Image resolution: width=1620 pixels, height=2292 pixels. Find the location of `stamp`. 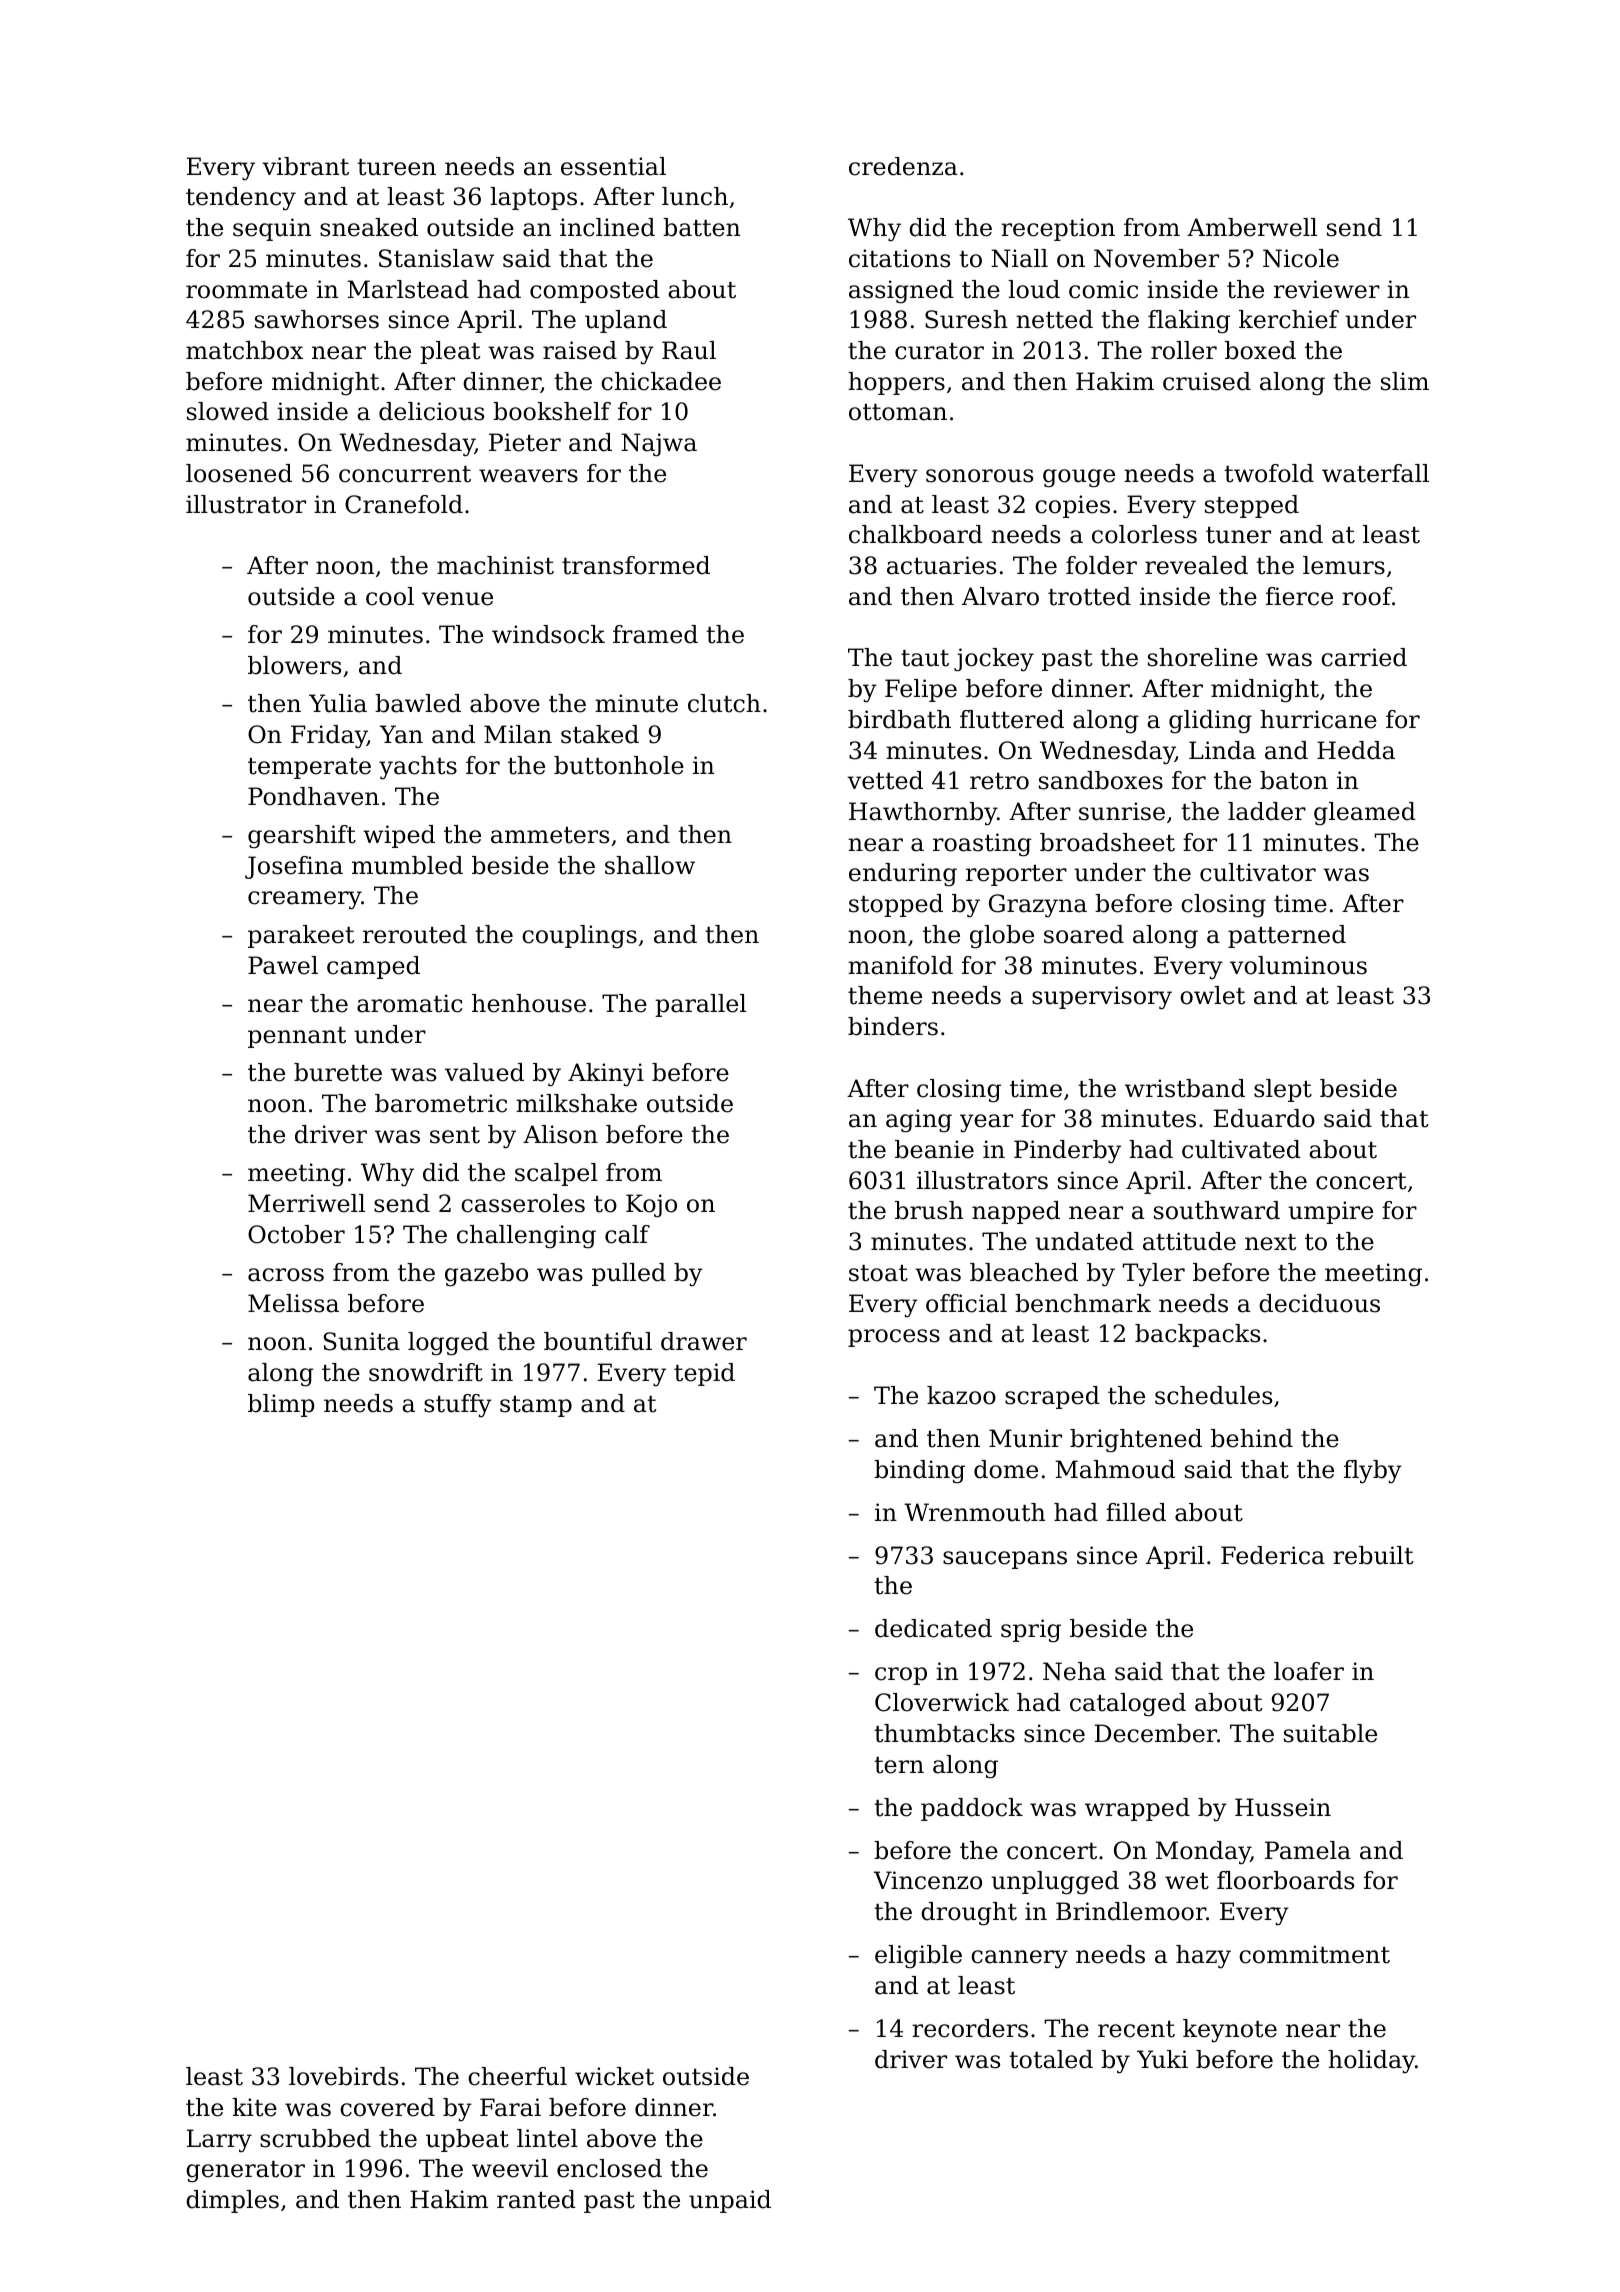

stamp is located at coordinates (536, 1406).
